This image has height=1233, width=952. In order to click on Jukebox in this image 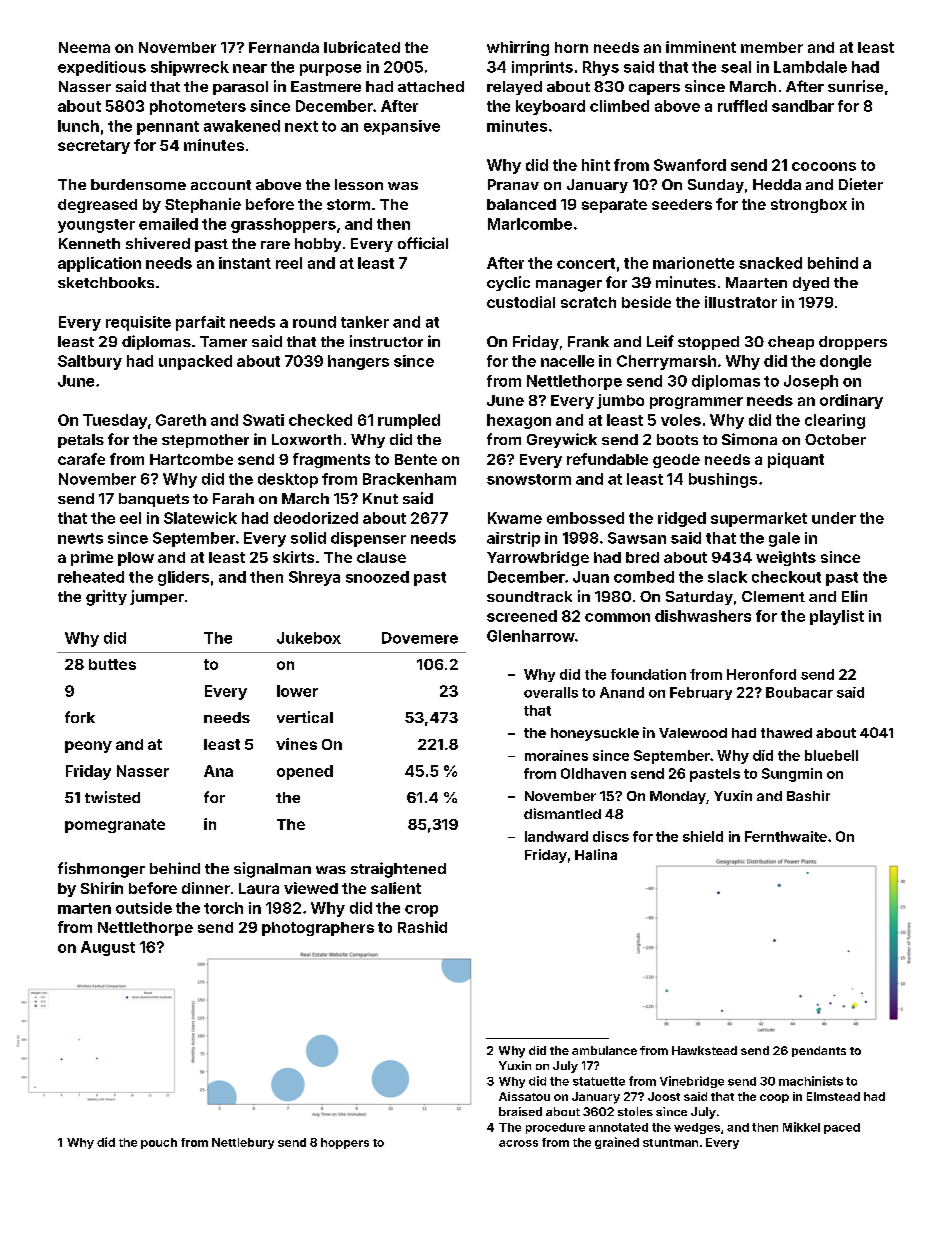, I will do `click(309, 638)`.
